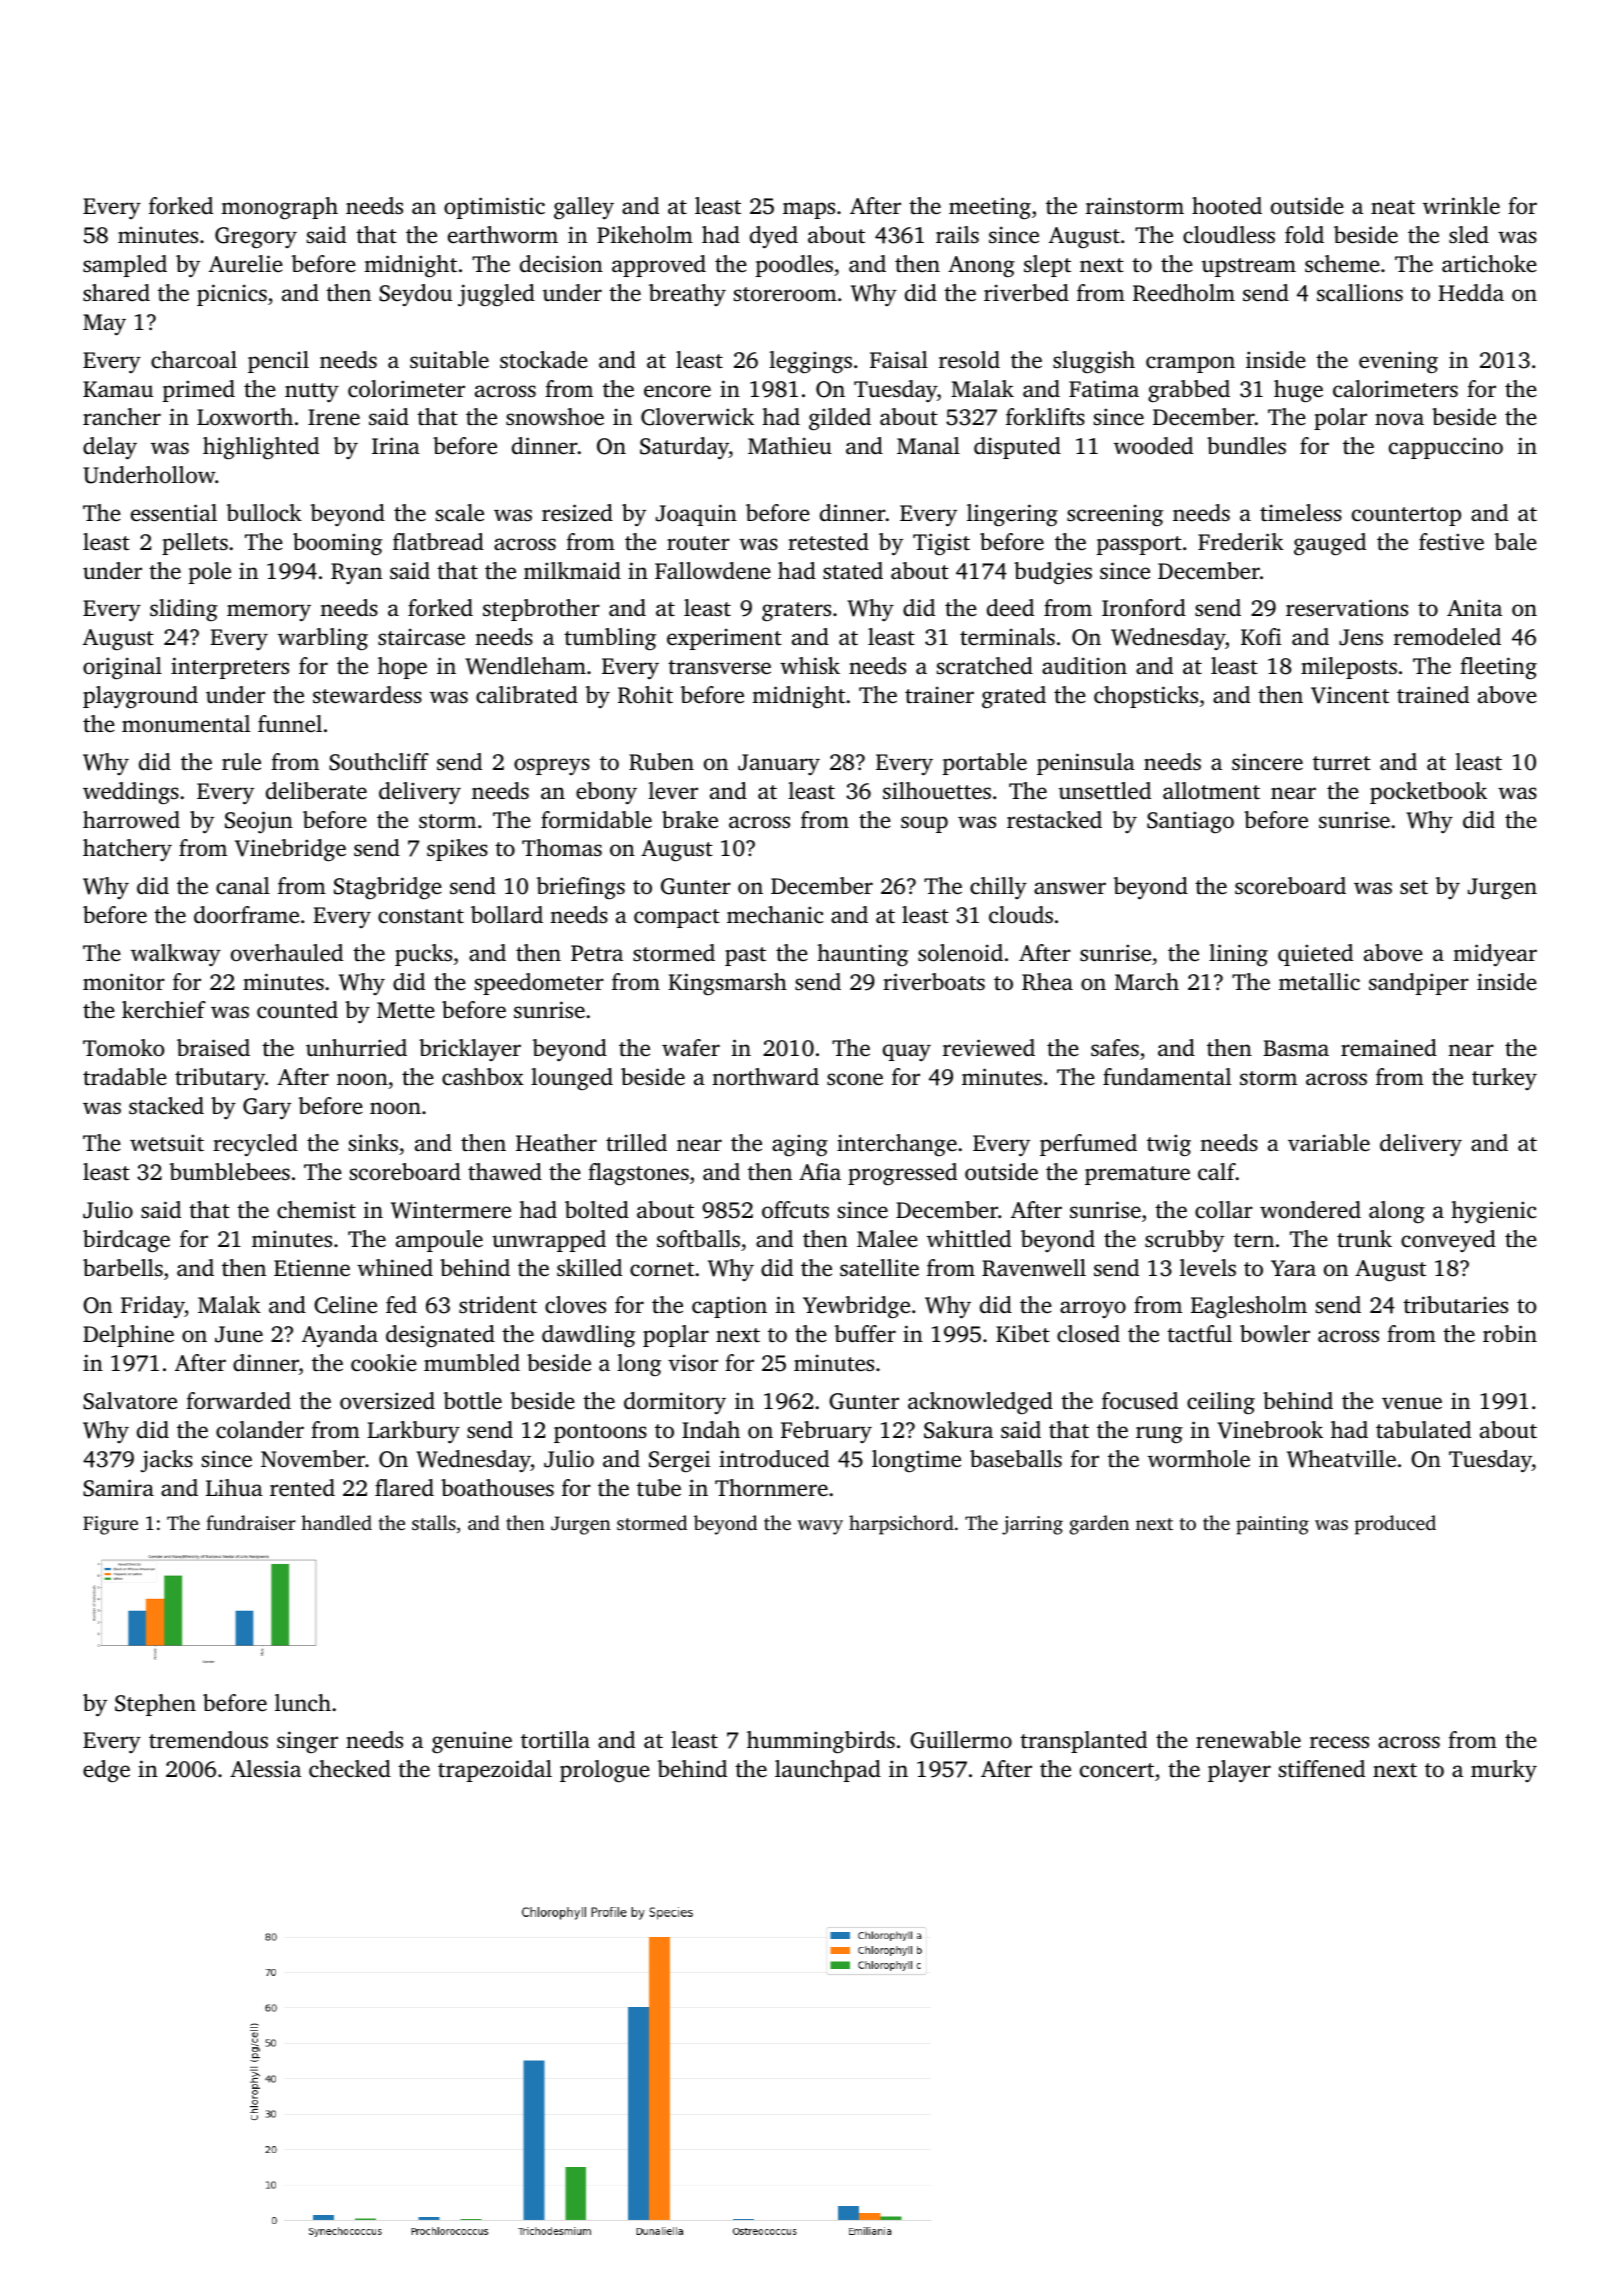 The height and width of the image is (2292, 1620). I want to click on delay, so click(110, 448).
